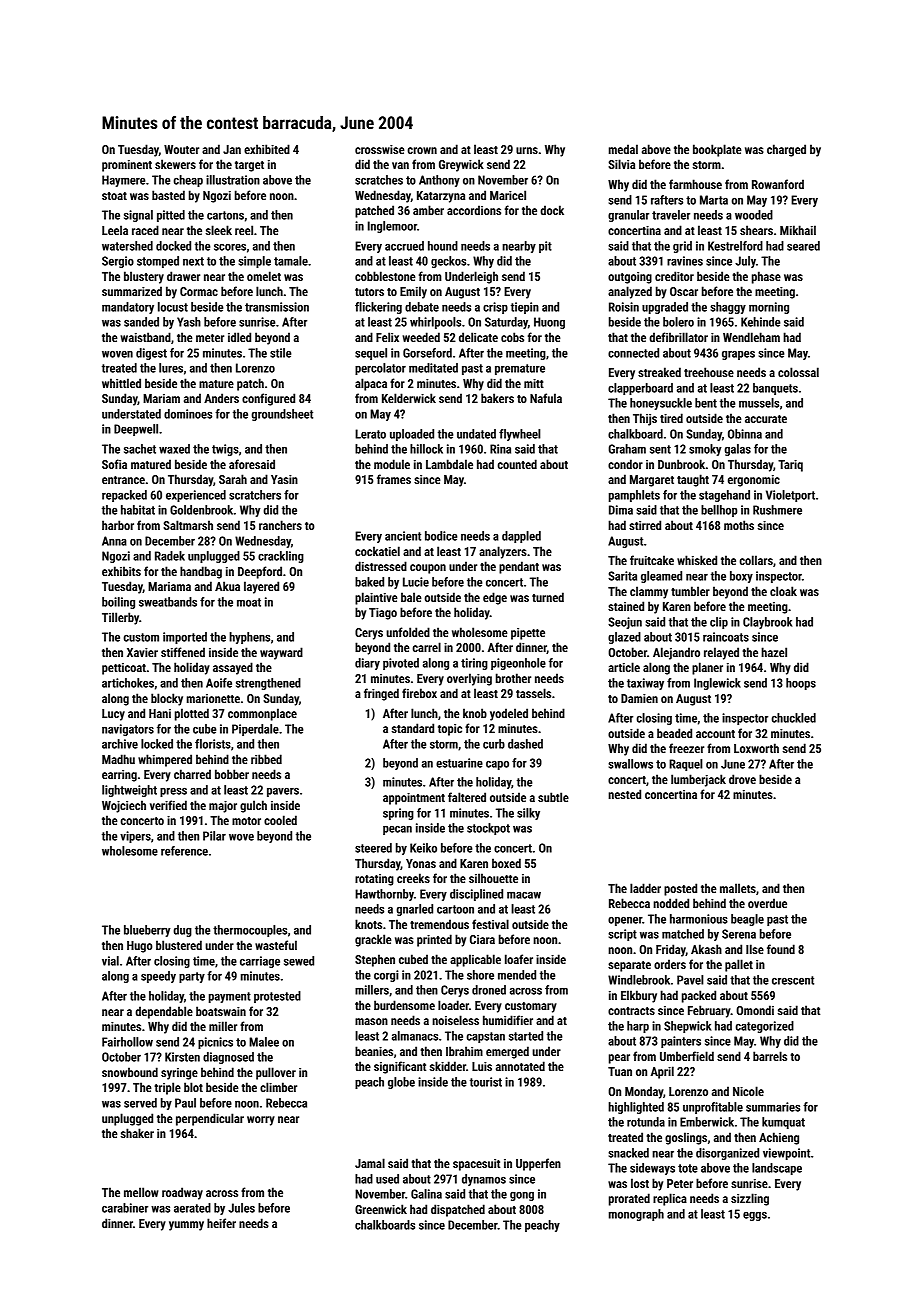 Image resolution: width=924 pixels, height=1308 pixels. I want to click on creeks, so click(413, 878).
